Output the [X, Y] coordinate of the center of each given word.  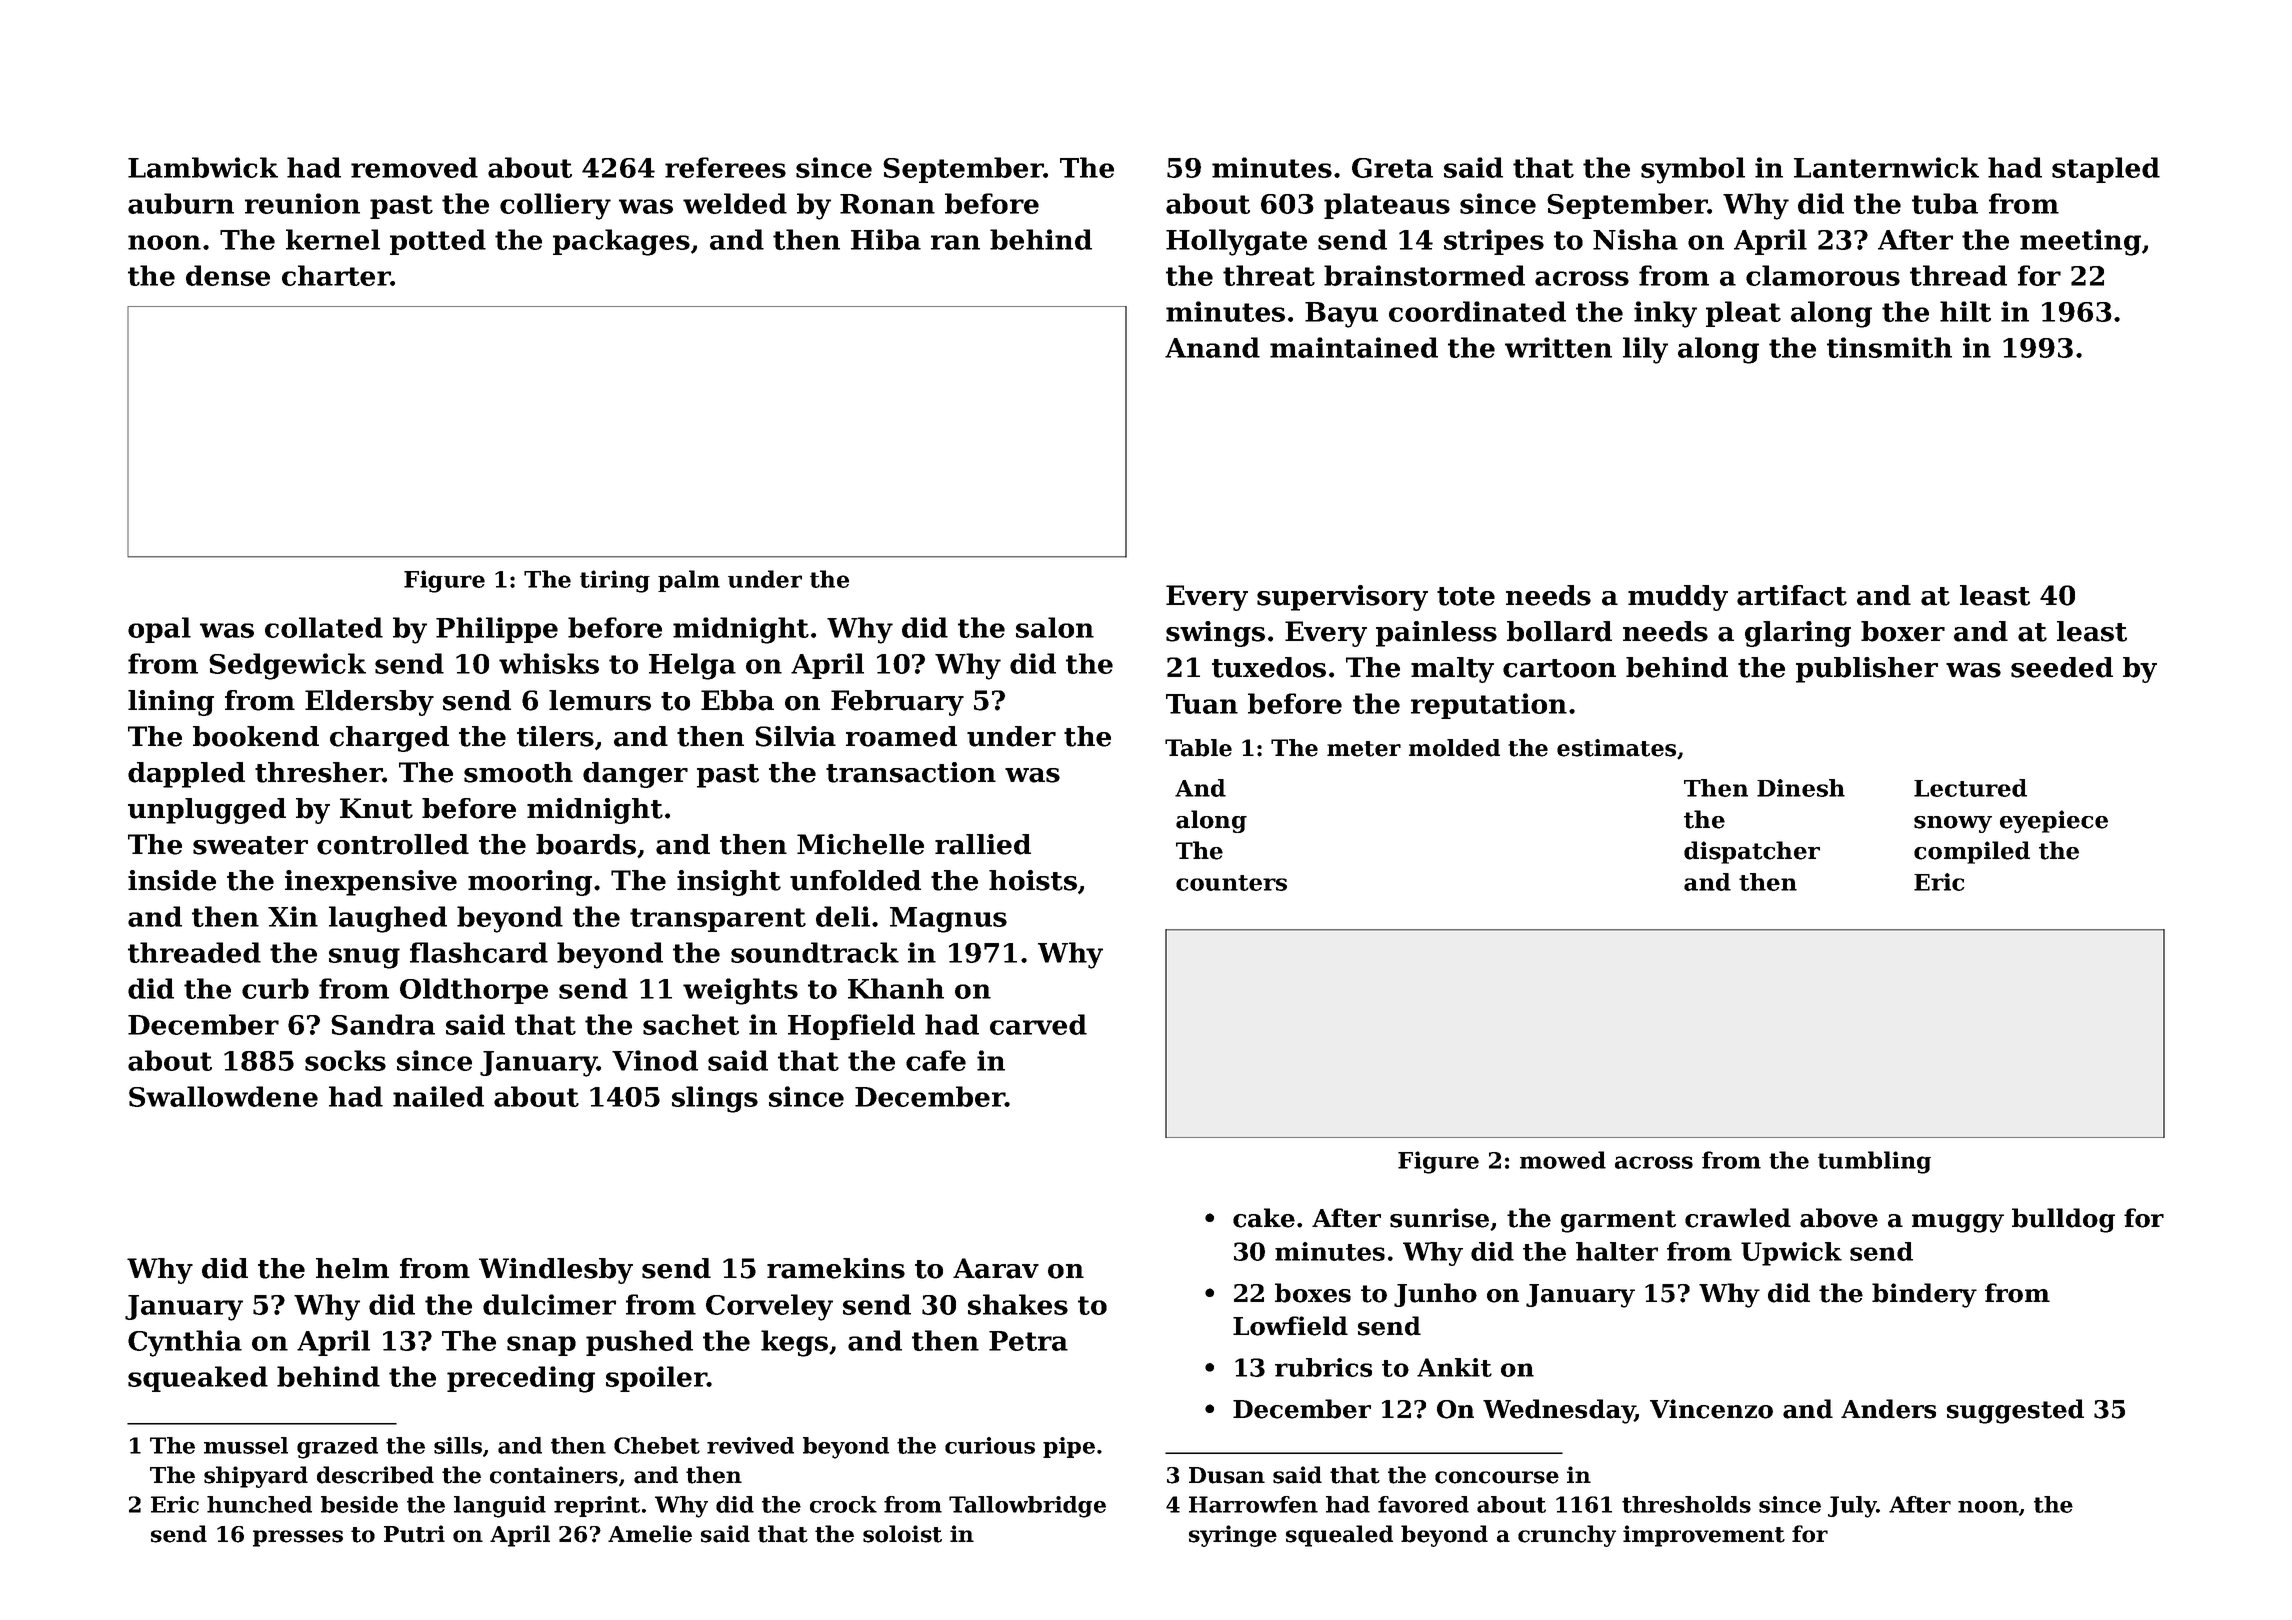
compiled [1972, 852]
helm [352, 1268]
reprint [597, 1506]
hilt [1965, 311]
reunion [302, 203]
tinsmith [1889, 347]
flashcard [479, 952]
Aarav [996, 1268]
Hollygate [1236, 242]
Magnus [948, 920]
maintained [1354, 347]
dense [228, 275]
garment [1618, 1221]
